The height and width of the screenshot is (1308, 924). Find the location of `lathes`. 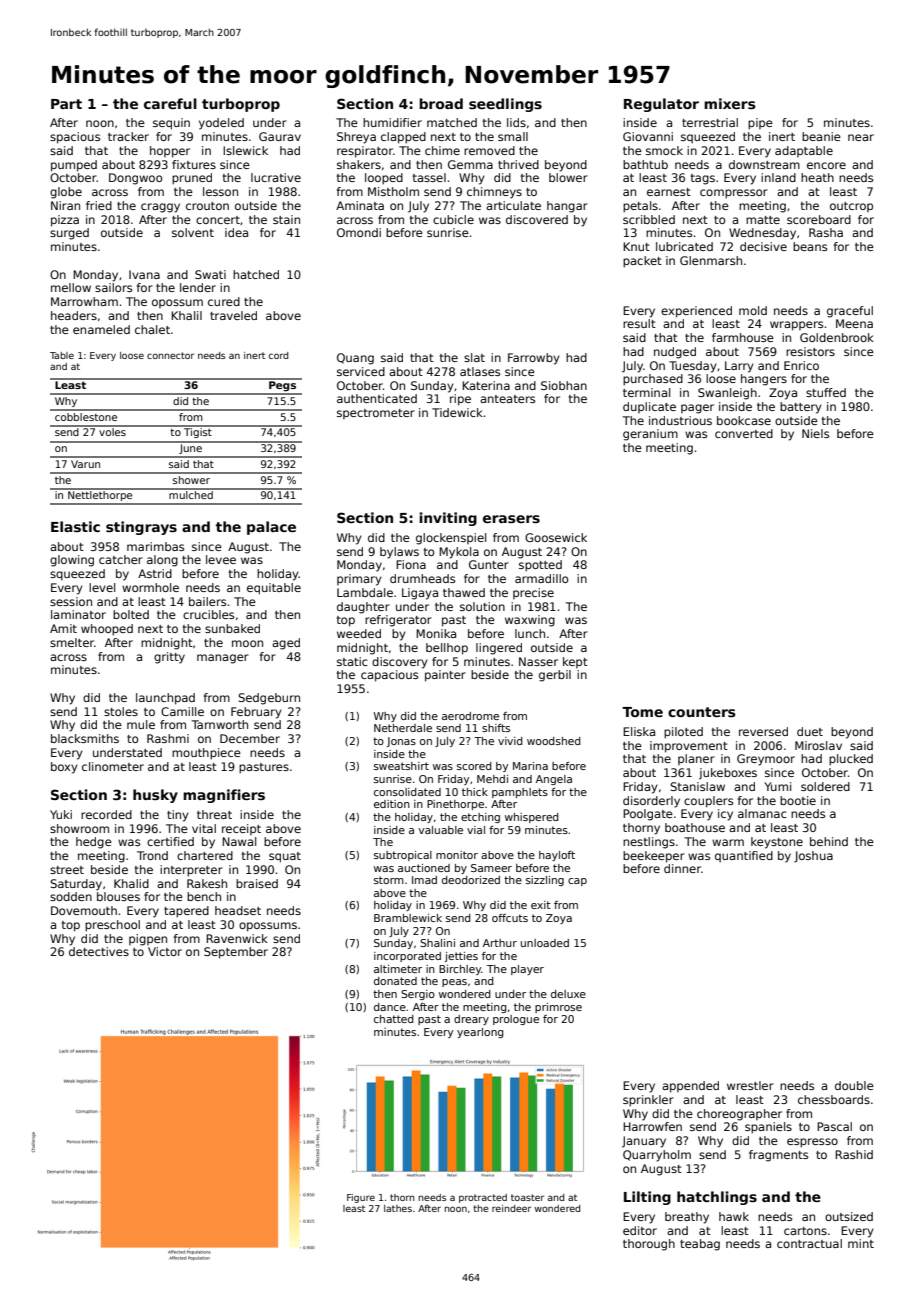

lathes is located at coordinates (398, 1208).
